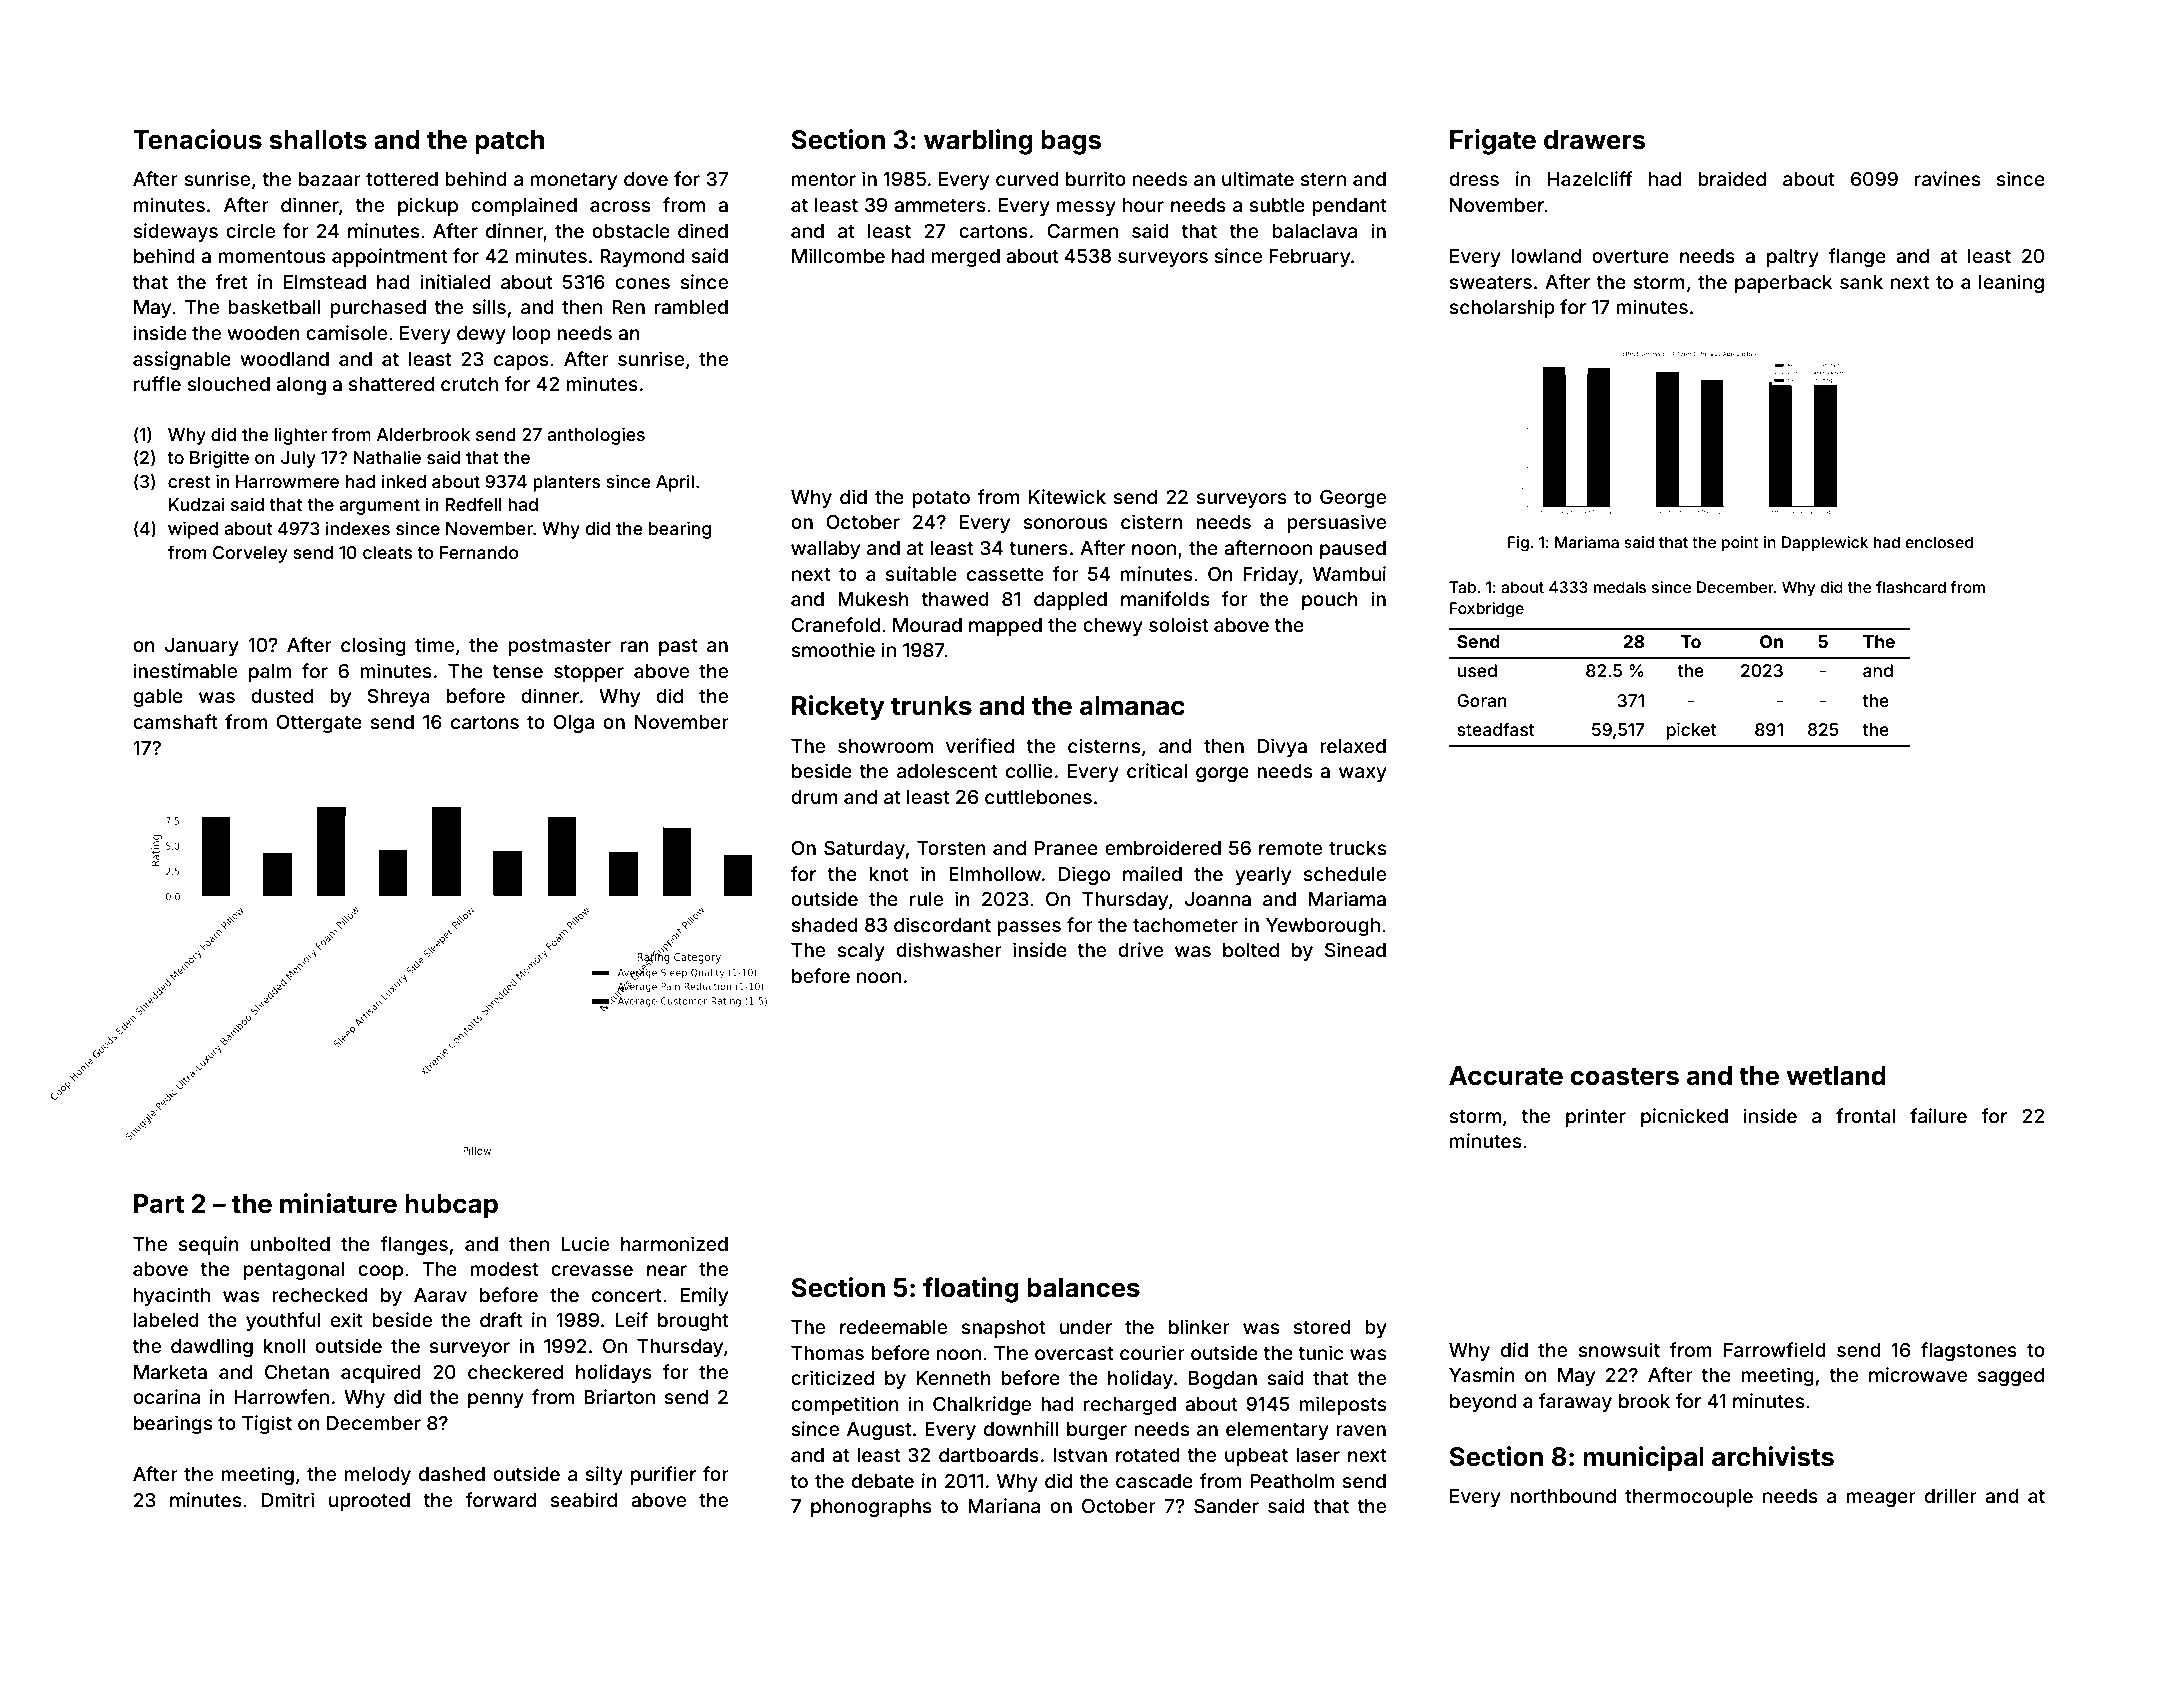 The image size is (2178, 1683). I want to click on almanac, so click(1132, 706).
